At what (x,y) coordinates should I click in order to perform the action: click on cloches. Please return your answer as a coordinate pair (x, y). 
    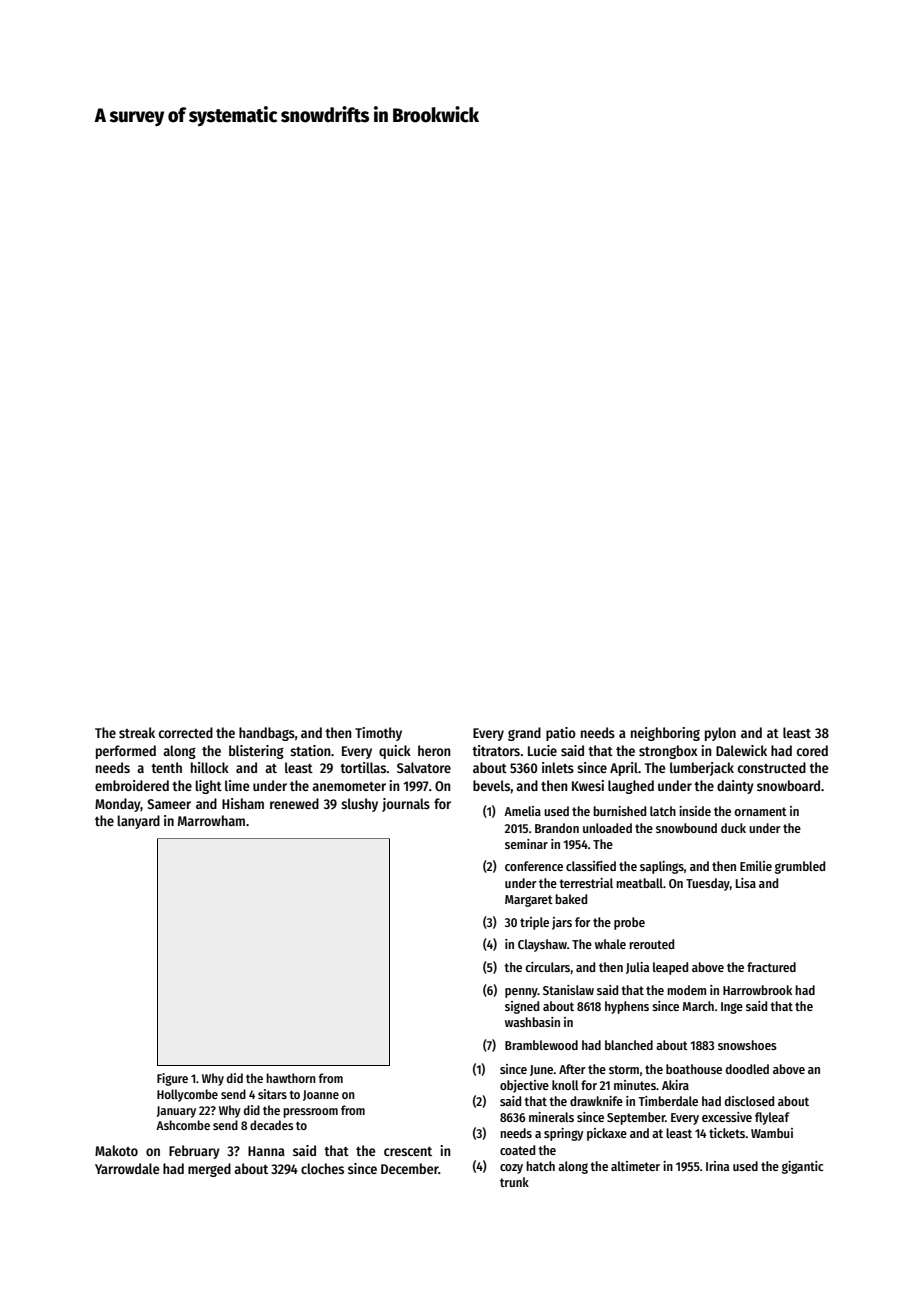
    Looking at the image, I should click on (322, 1168).
